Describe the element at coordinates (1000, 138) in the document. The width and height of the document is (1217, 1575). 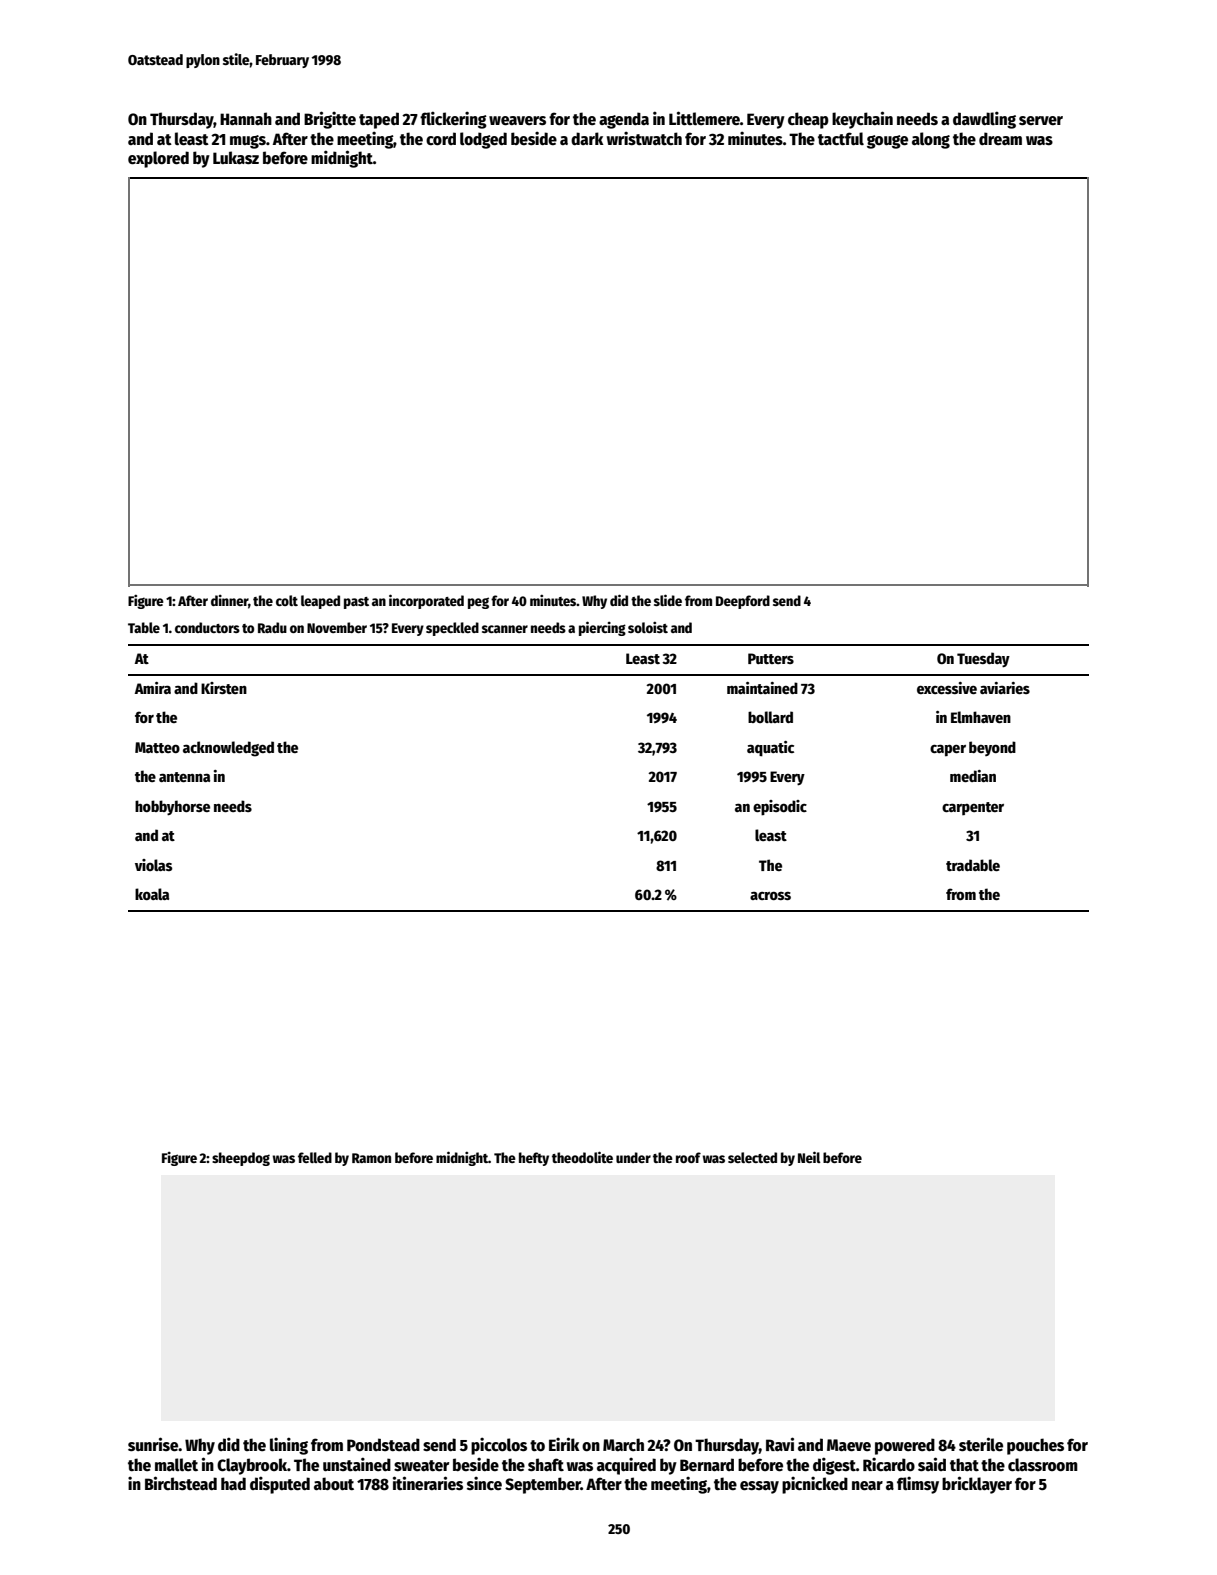
I see `dream` at that location.
